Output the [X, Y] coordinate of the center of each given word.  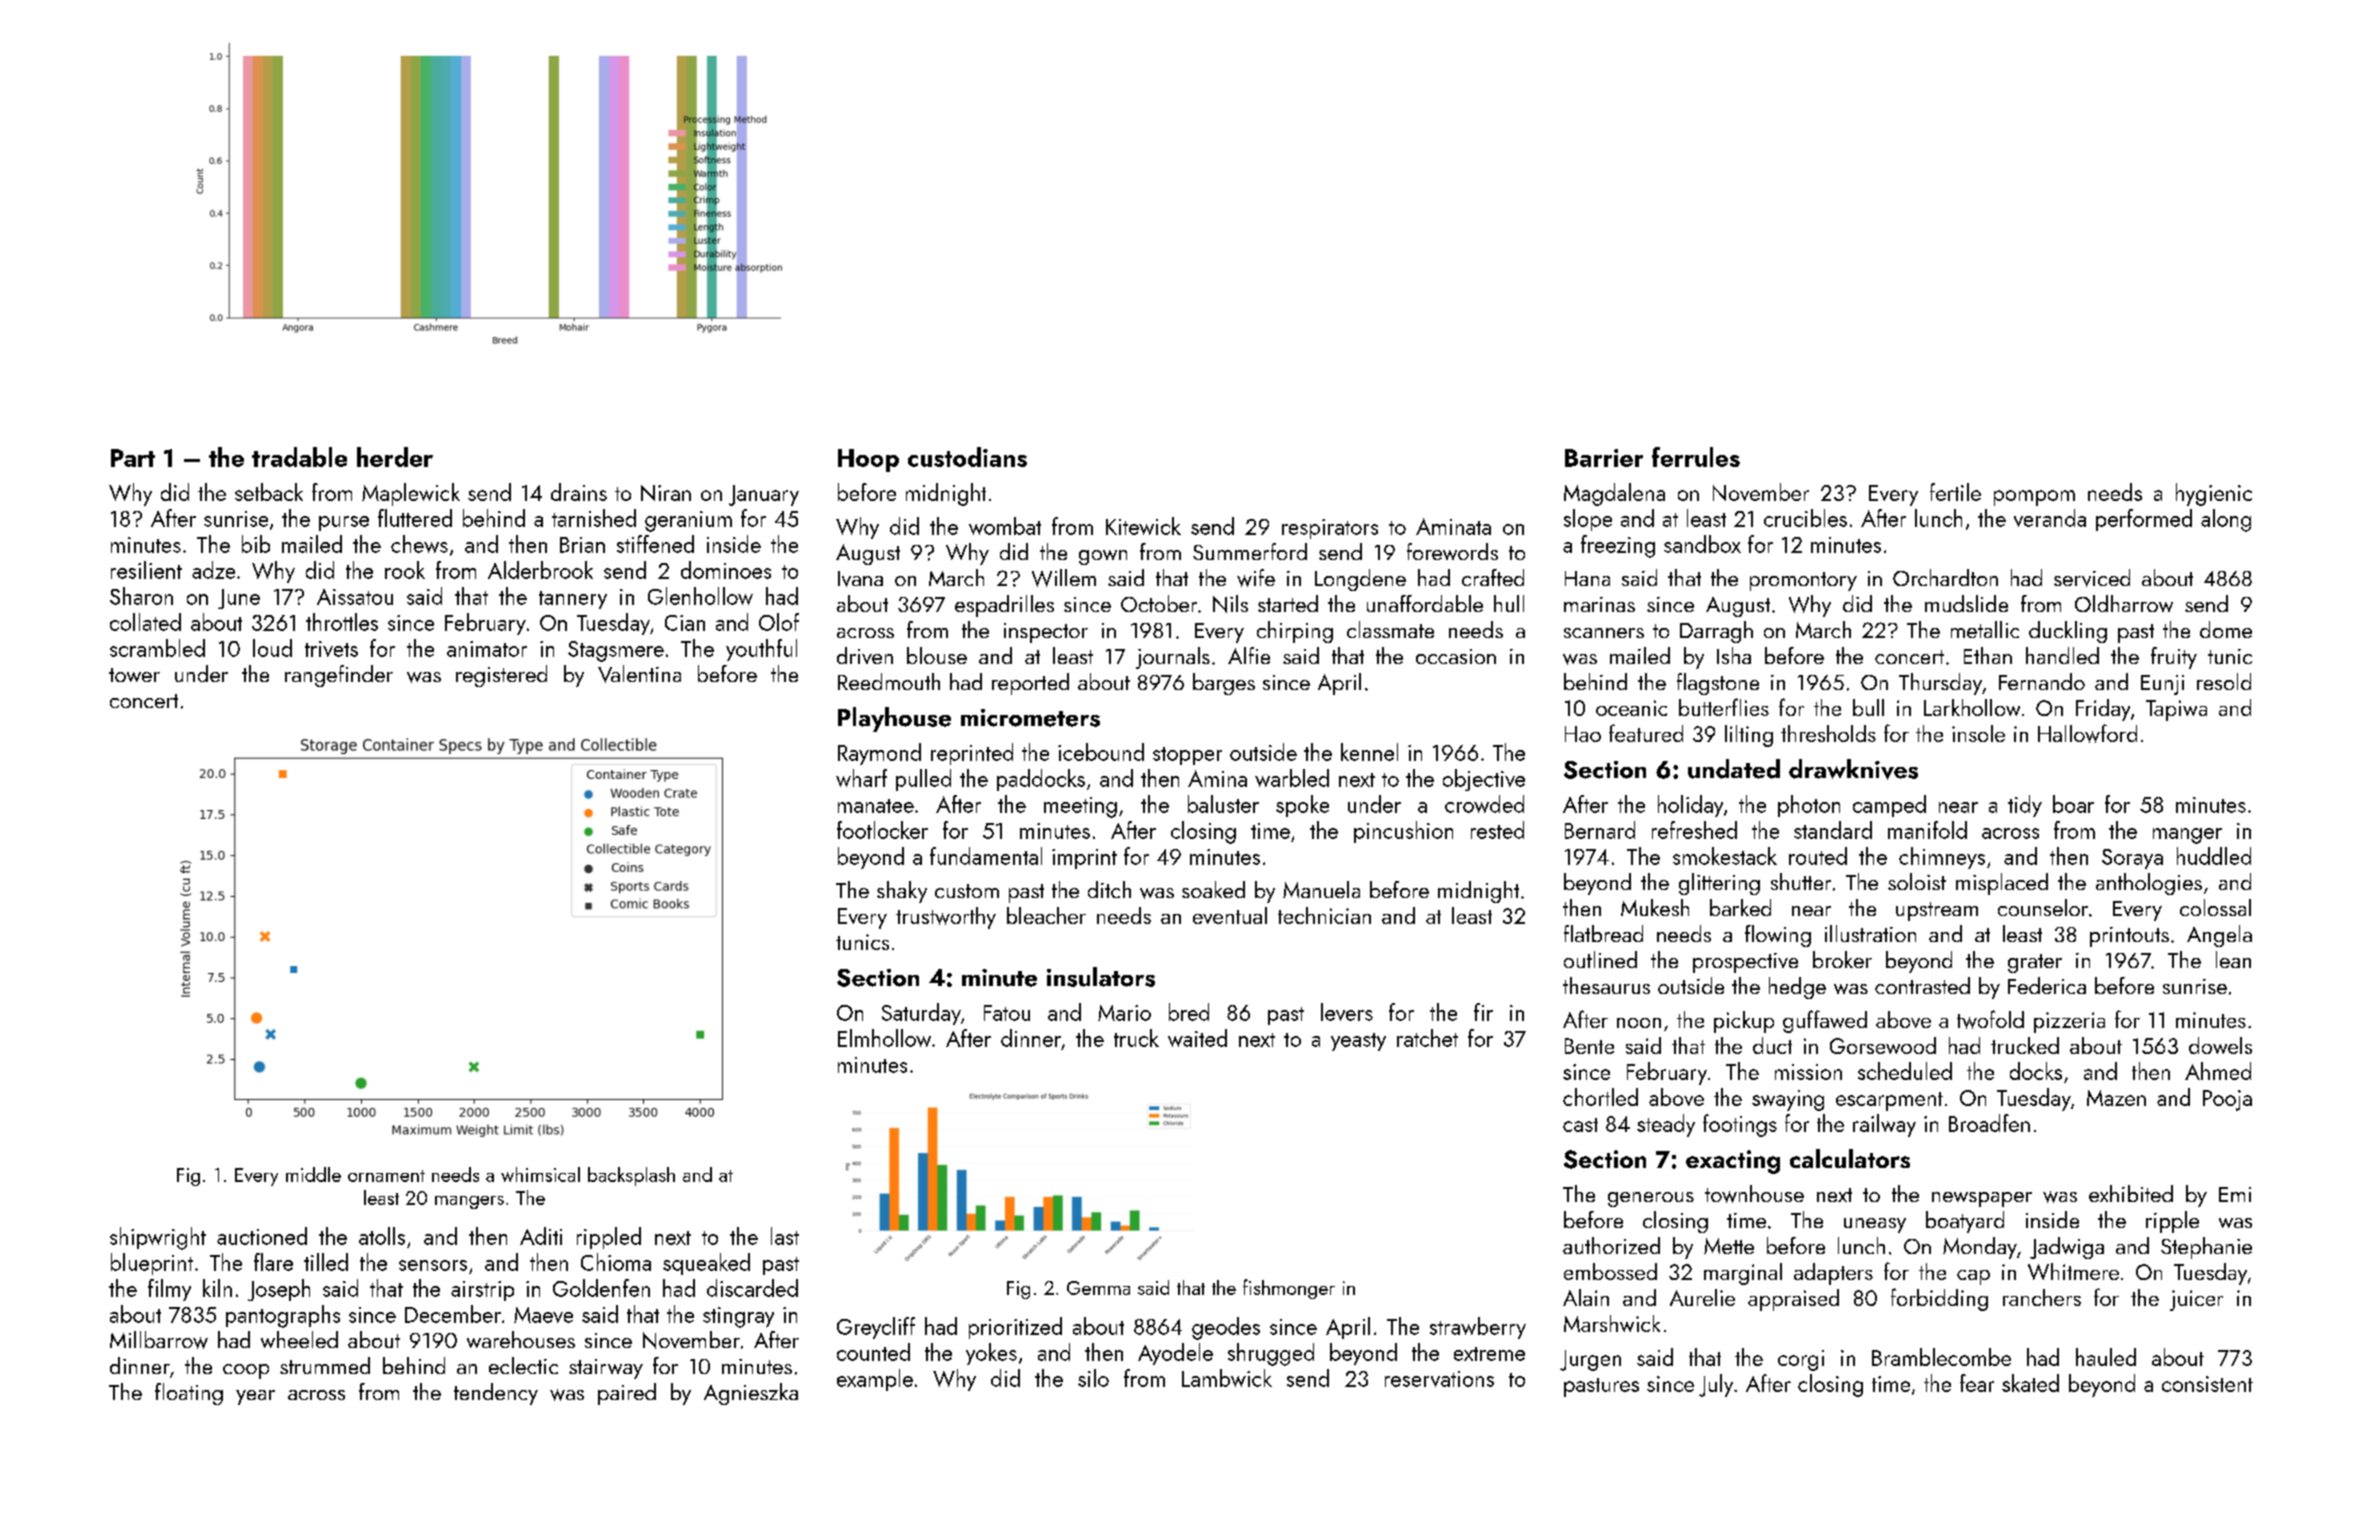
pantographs [283, 1316]
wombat [1005, 526]
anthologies [2149, 884]
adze [213, 570]
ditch [1109, 889]
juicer [2196, 1300]
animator [487, 649]
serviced [2092, 578]
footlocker [882, 830]
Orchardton [1945, 577]
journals [1173, 658]
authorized [1611, 1245]
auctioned [262, 1236]
